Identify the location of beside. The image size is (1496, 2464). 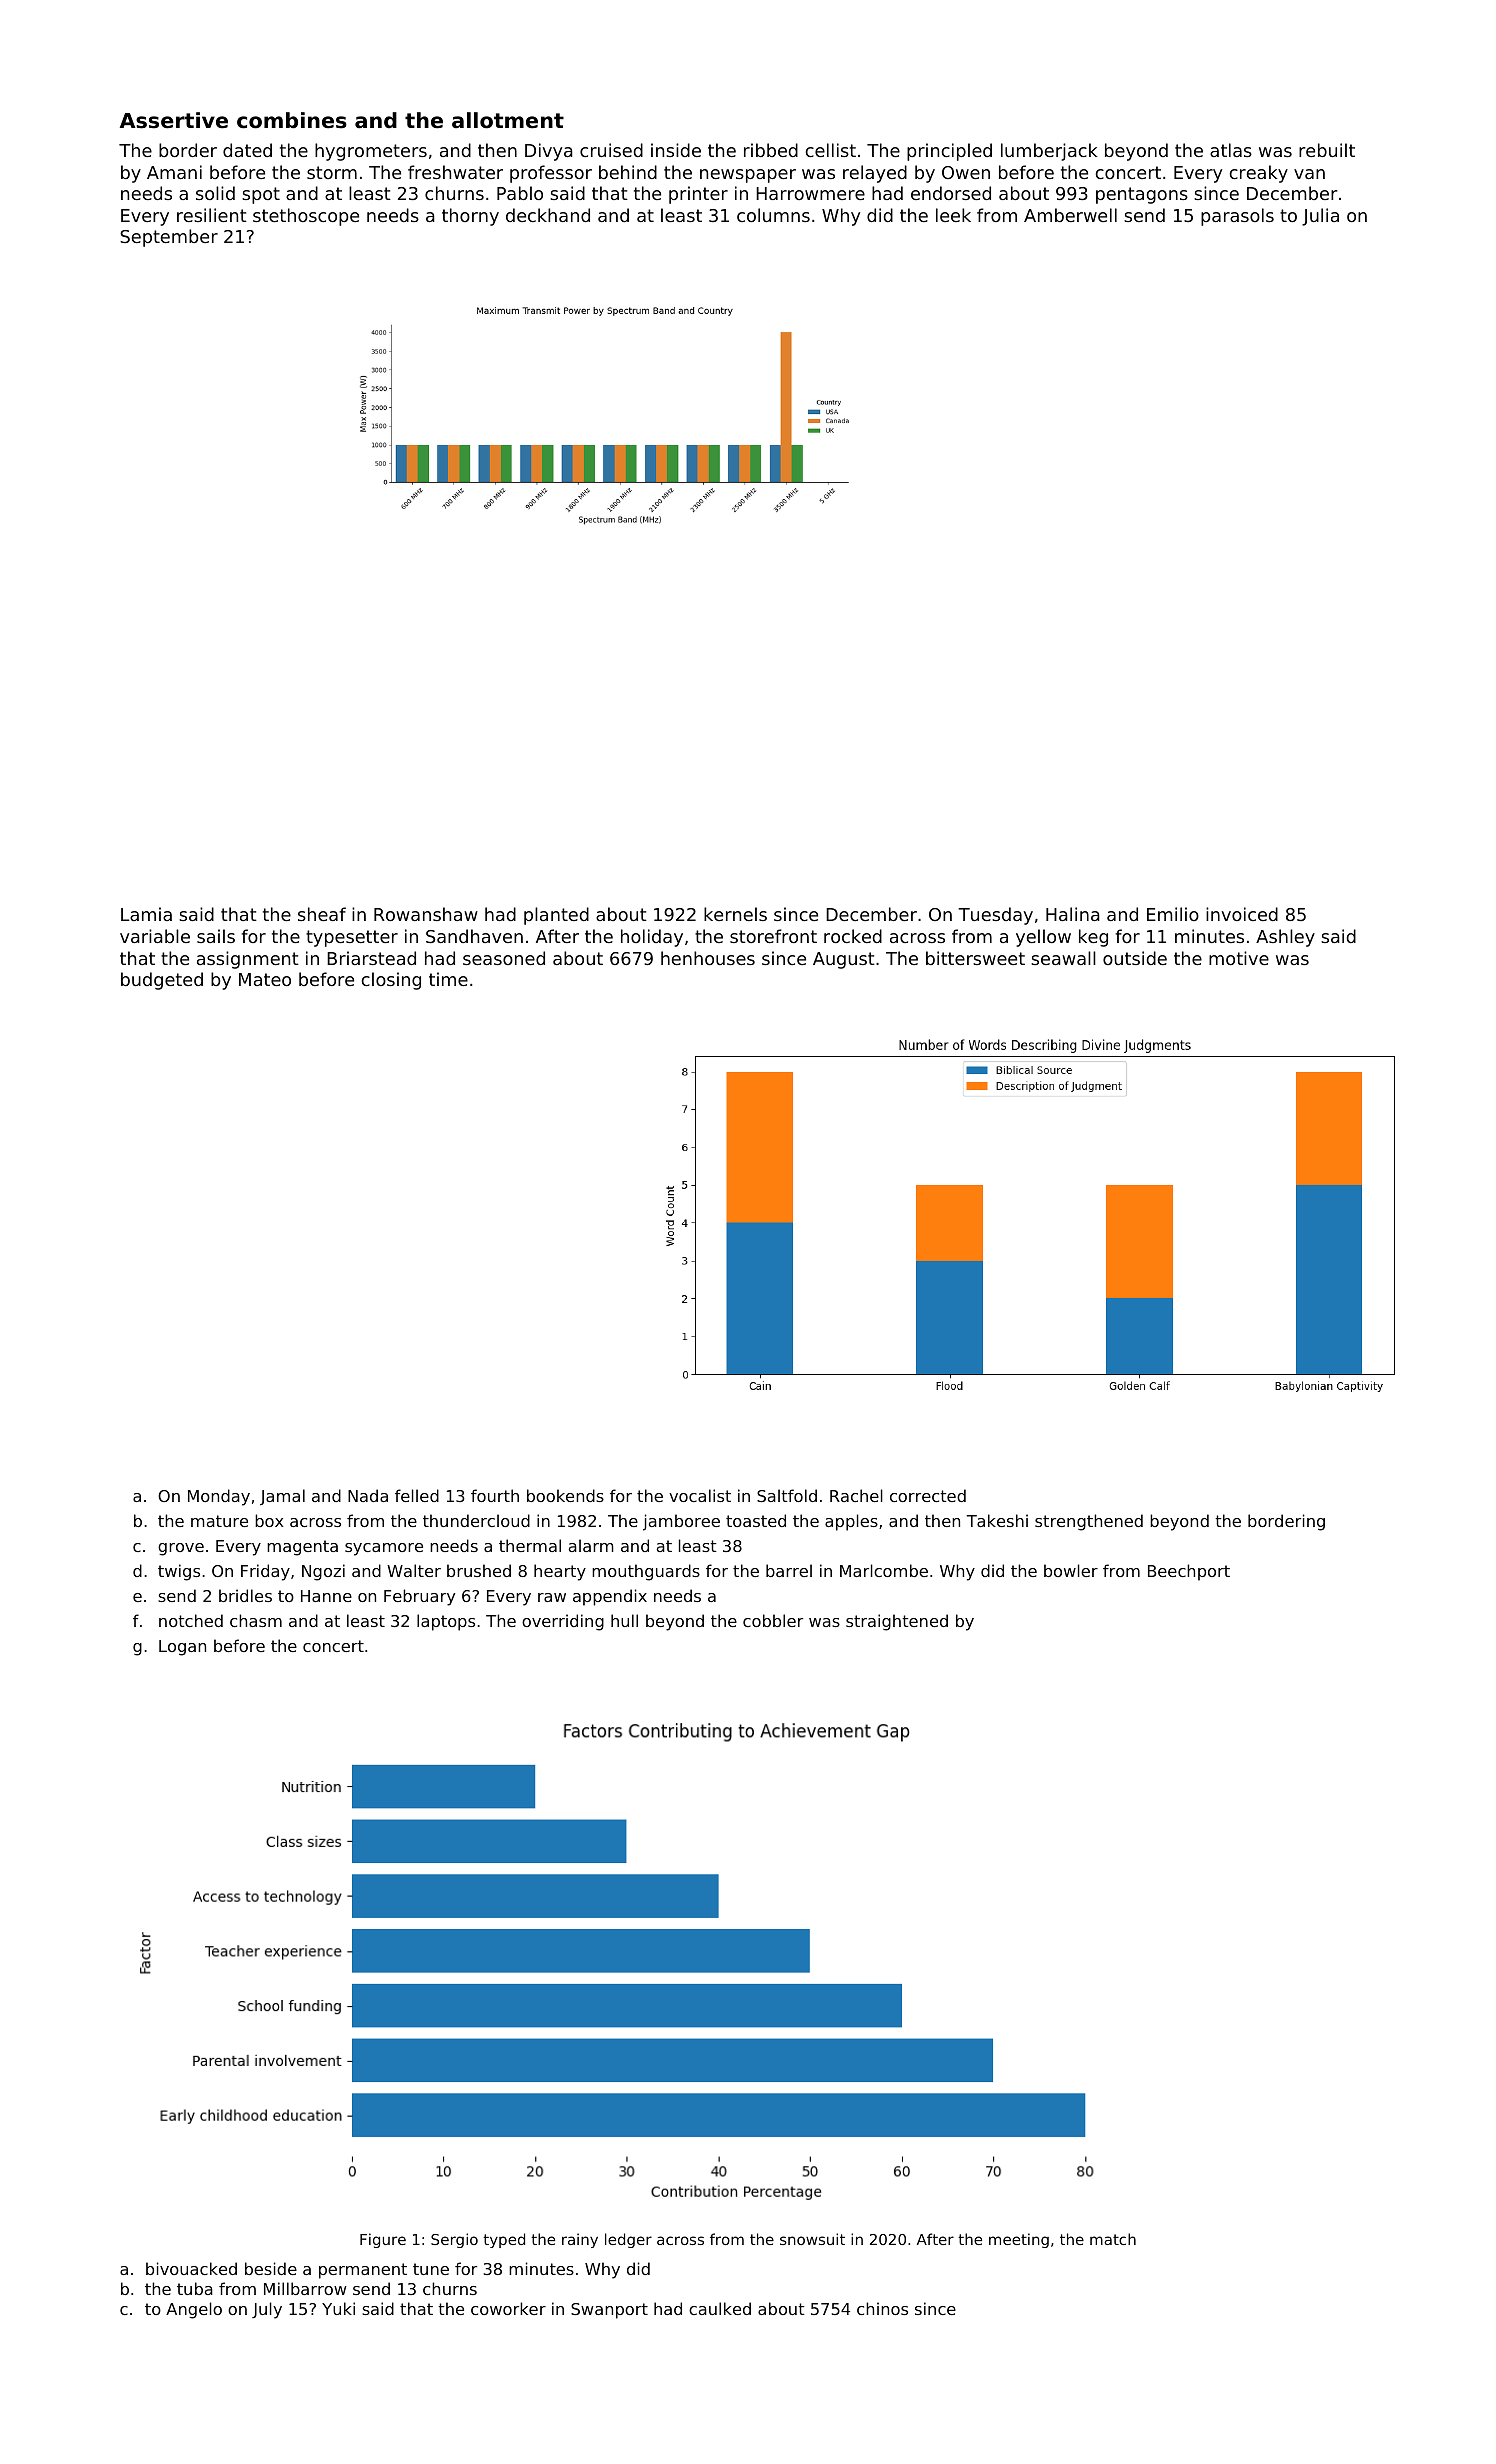
(271, 2268).
